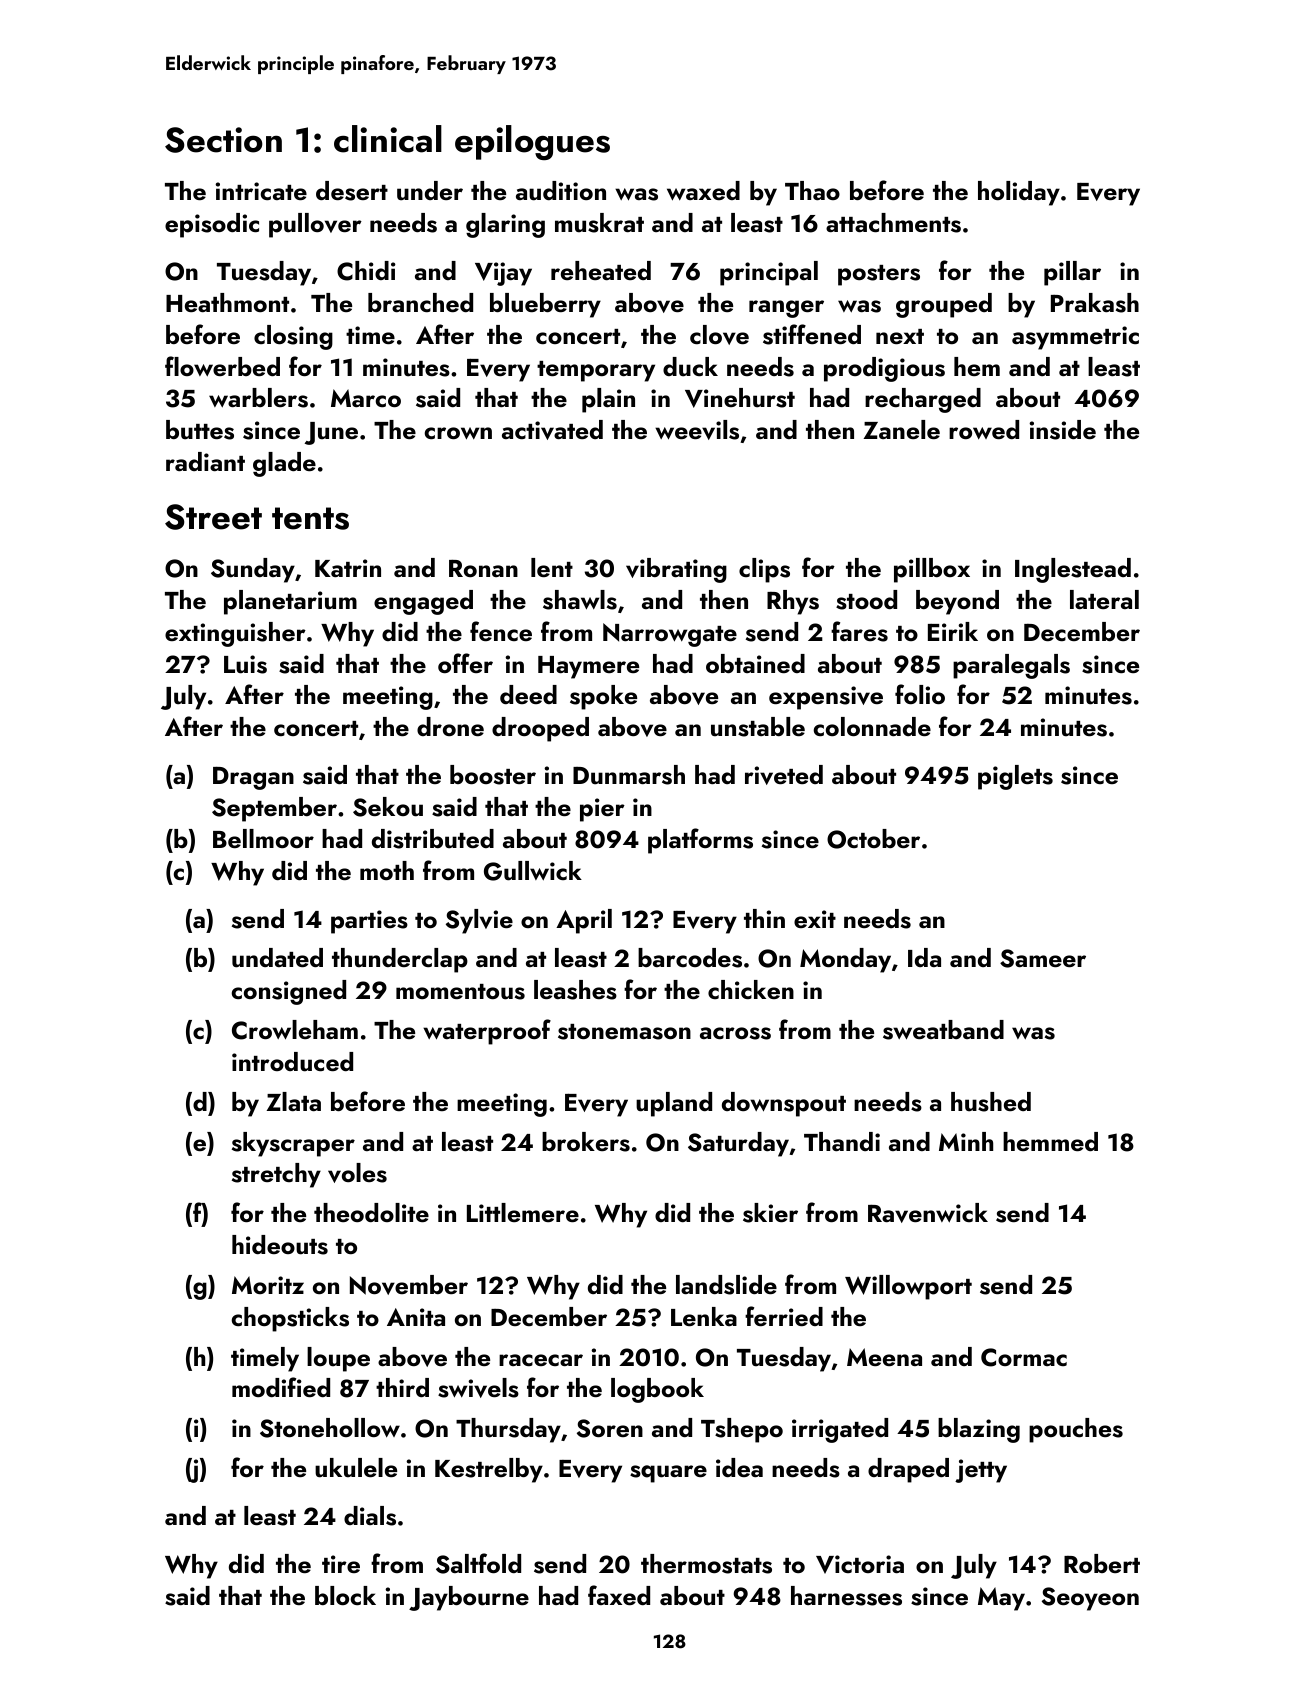 This screenshot has height=1688, width=1305. I want to click on harnesses, so click(846, 1596).
